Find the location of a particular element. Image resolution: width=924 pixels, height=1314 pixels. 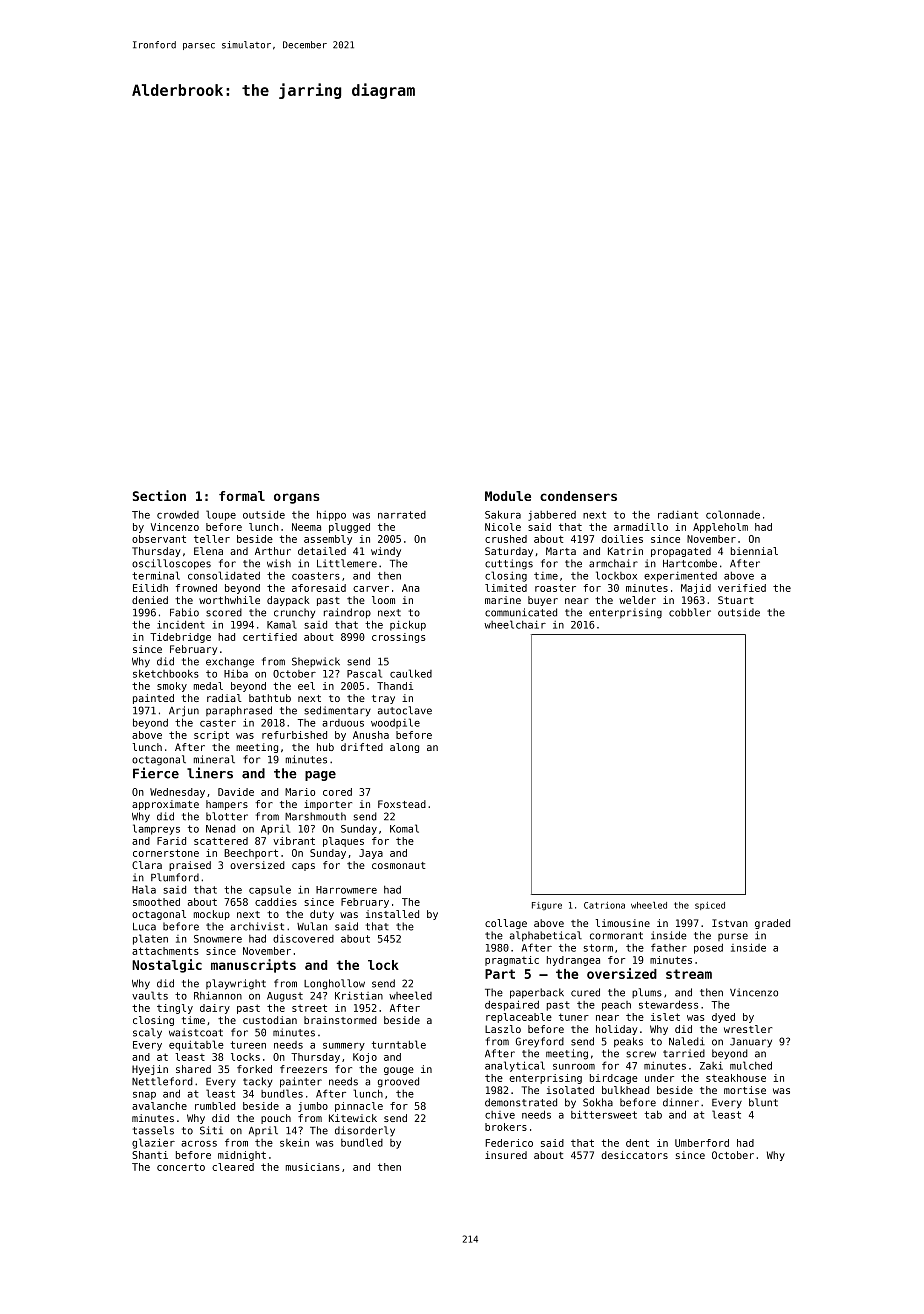

Section is located at coordinates (159, 495).
